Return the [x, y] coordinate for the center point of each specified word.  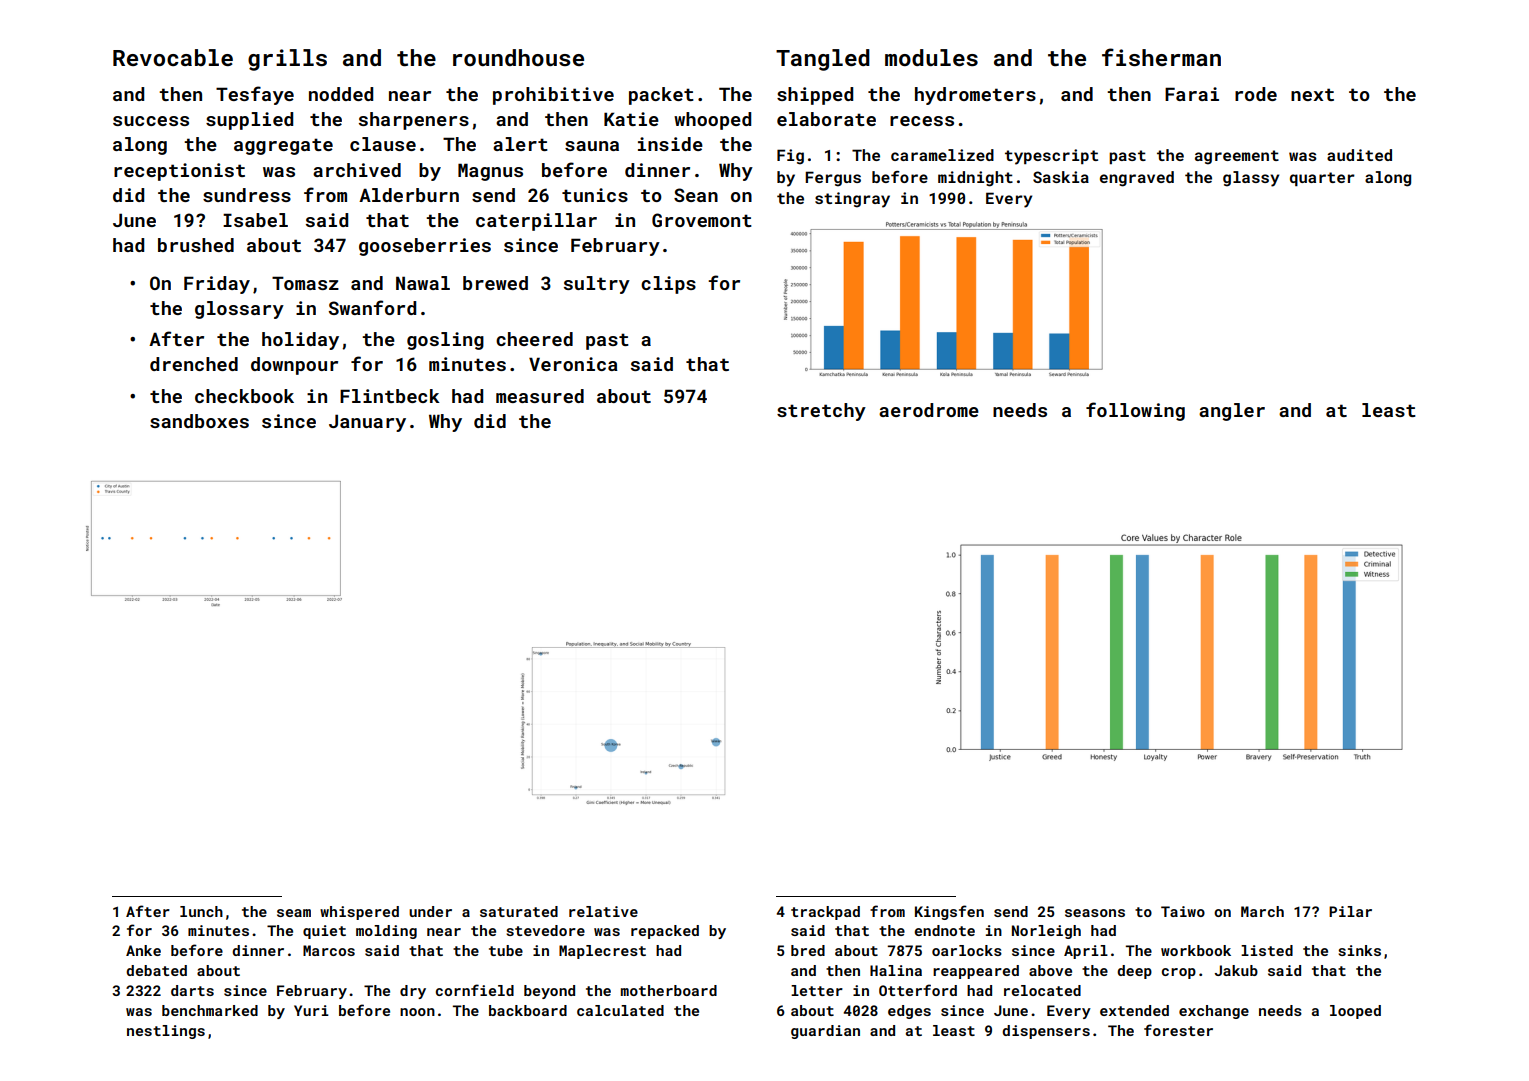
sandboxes [199, 421]
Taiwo [1183, 911]
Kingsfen [949, 912]
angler [1232, 412]
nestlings [166, 1032]
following [1135, 411]
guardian [825, 1032]
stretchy [821, 412]
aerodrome [929, 410]
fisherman [1161, 57]
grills [287, 60]
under [430, 911]
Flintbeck [390, 396]
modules [931, 57]
